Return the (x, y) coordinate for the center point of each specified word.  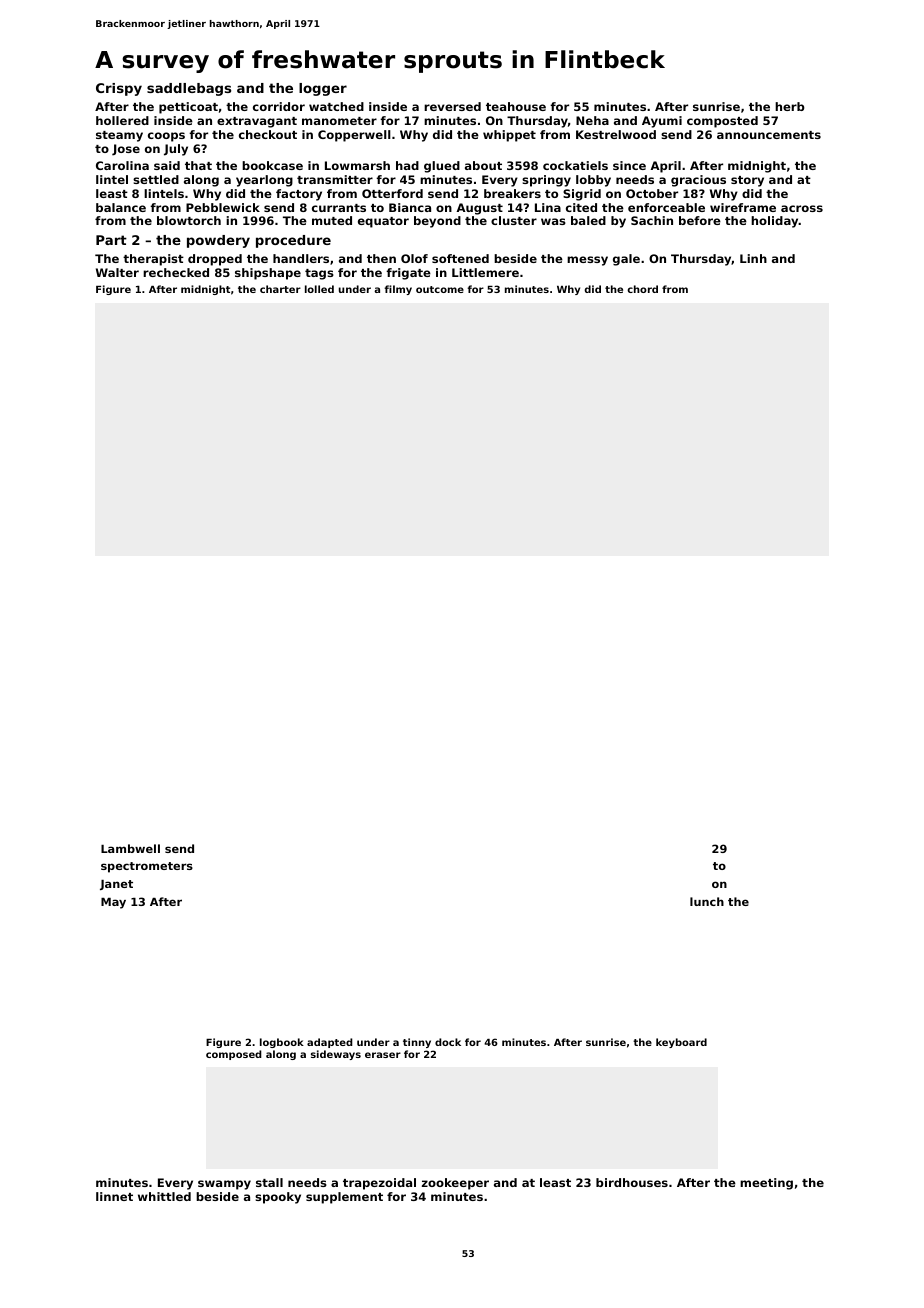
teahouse (516, 106)
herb (790, 106)
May (113, 903)
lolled (319, 289)
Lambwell (130, 848)
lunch (707, 901)
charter (280, 289)
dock (448, 1042)
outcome (440, 289)
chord (642, 289)
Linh (753, 258)
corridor (279, 106)
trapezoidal (379, 1184)
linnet (114, 1196)
